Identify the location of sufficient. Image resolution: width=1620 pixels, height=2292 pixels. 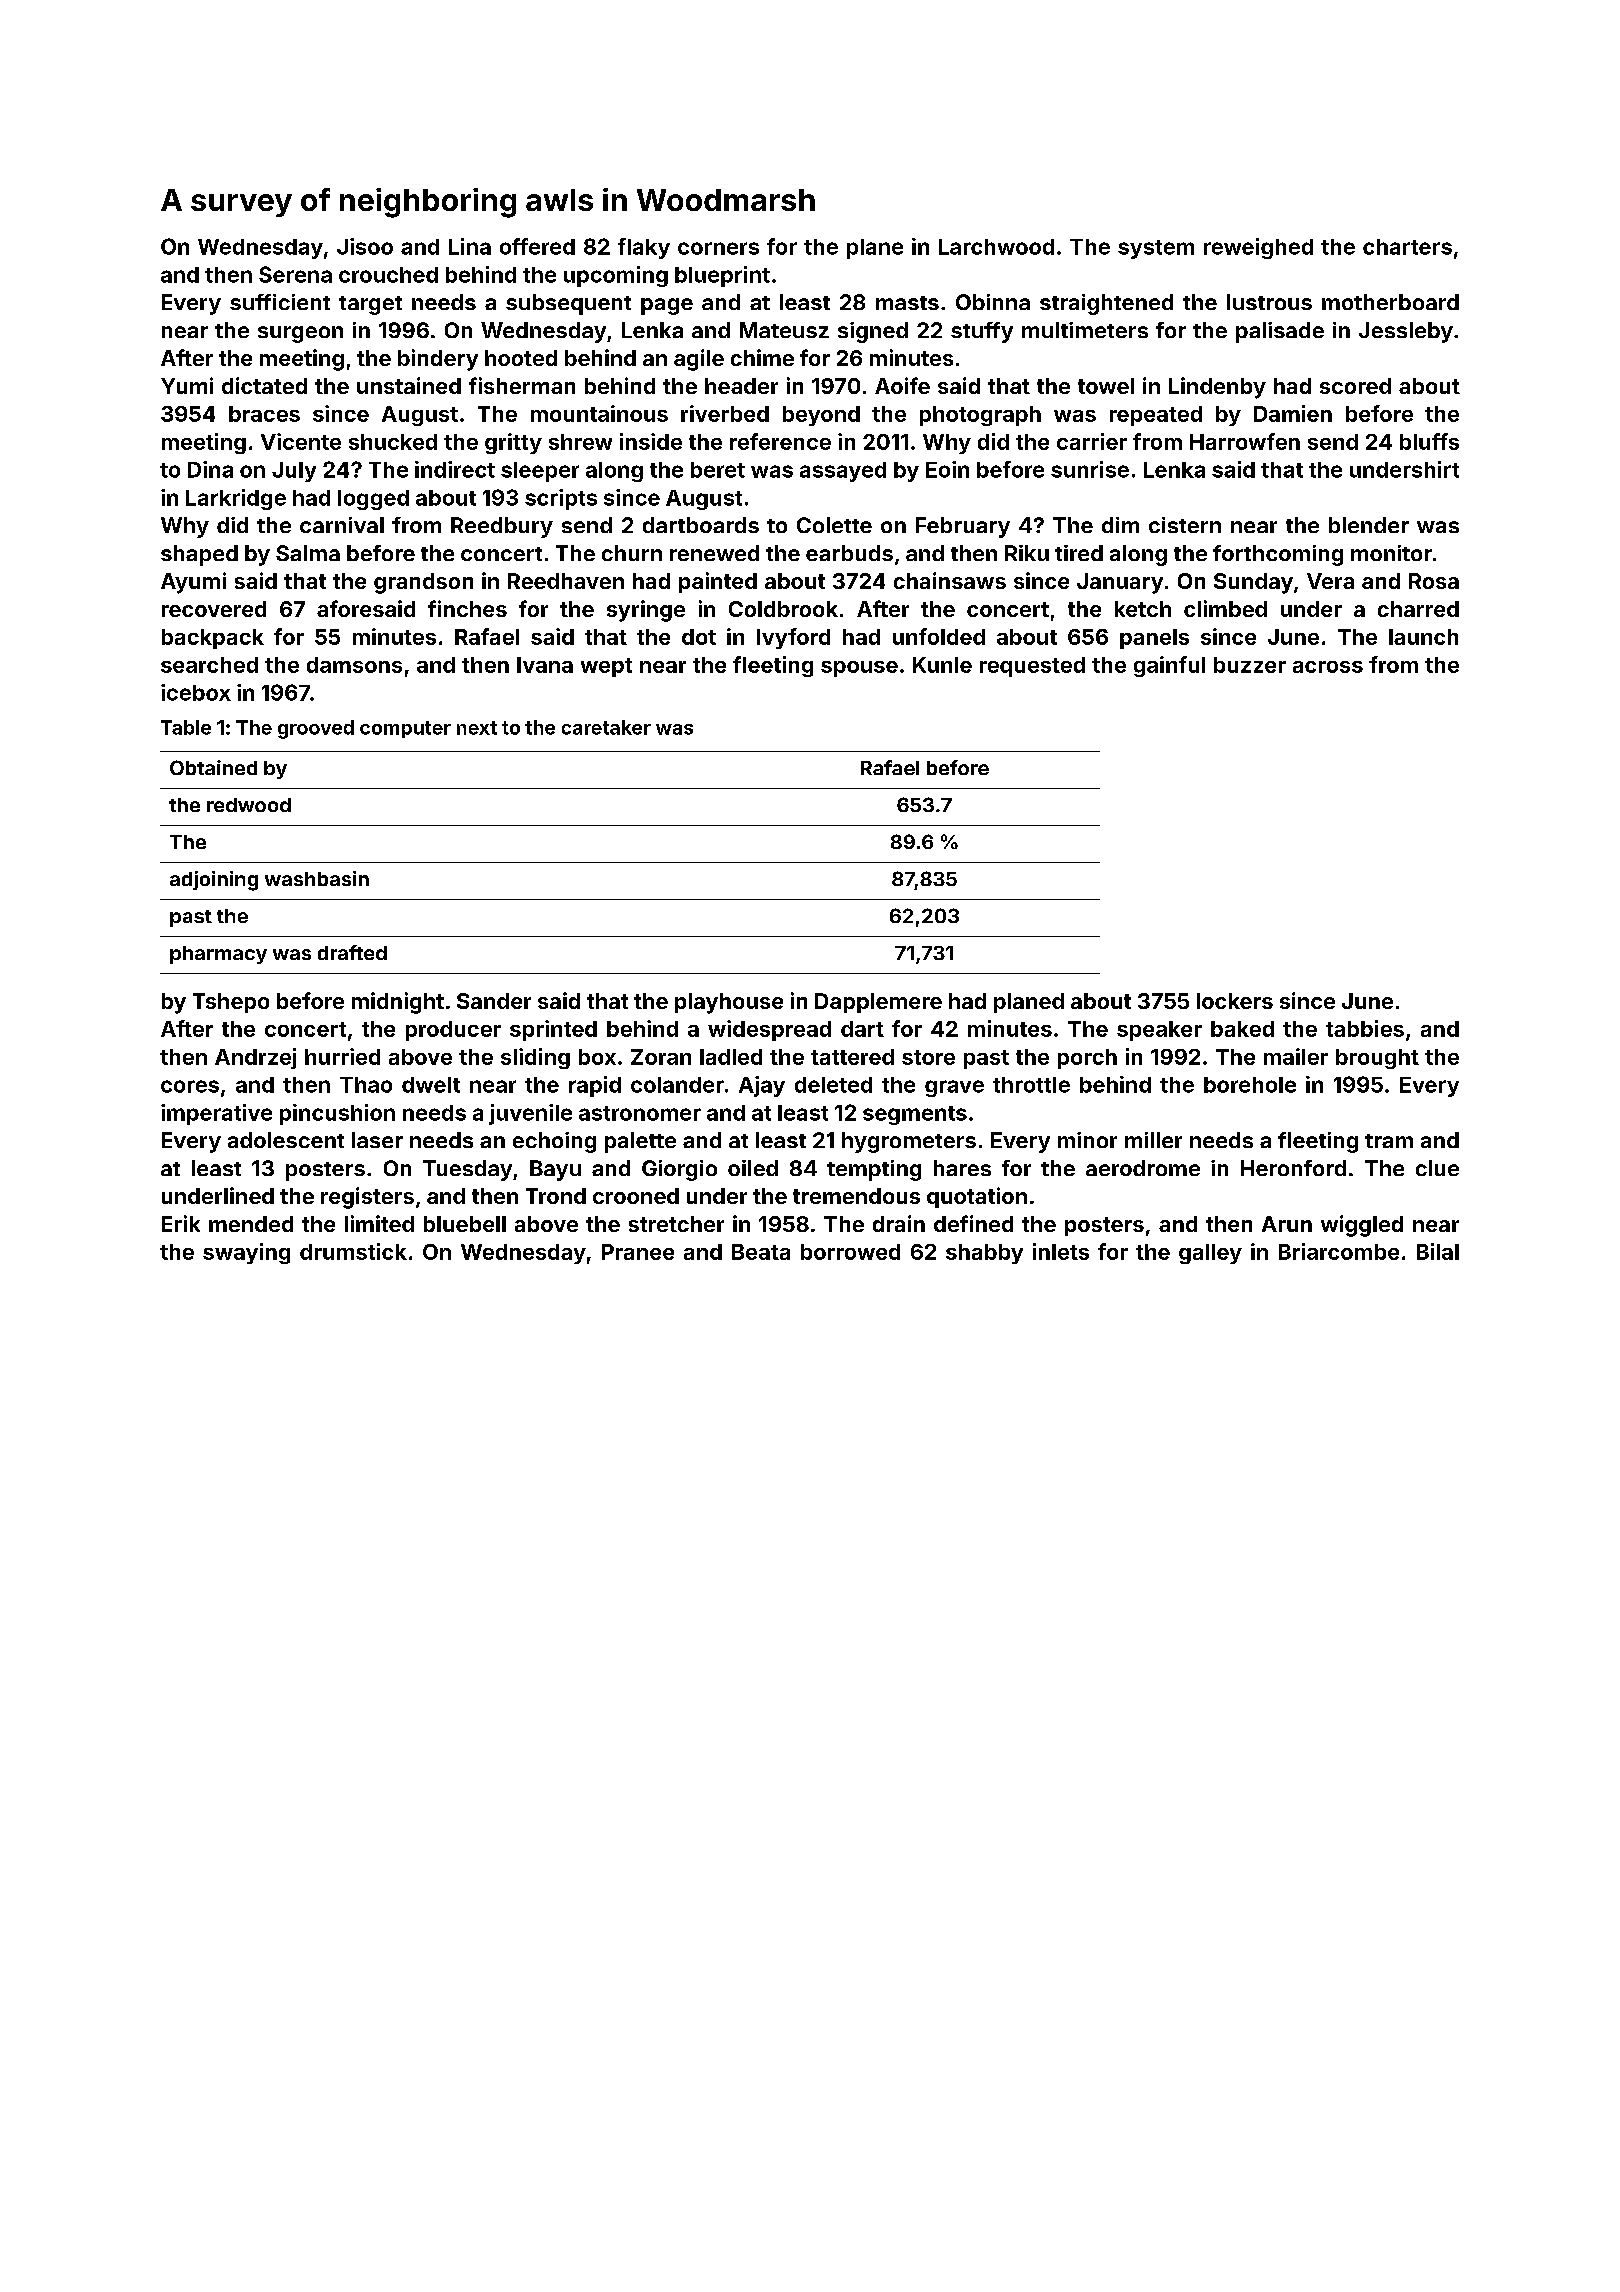
(280, 302).
